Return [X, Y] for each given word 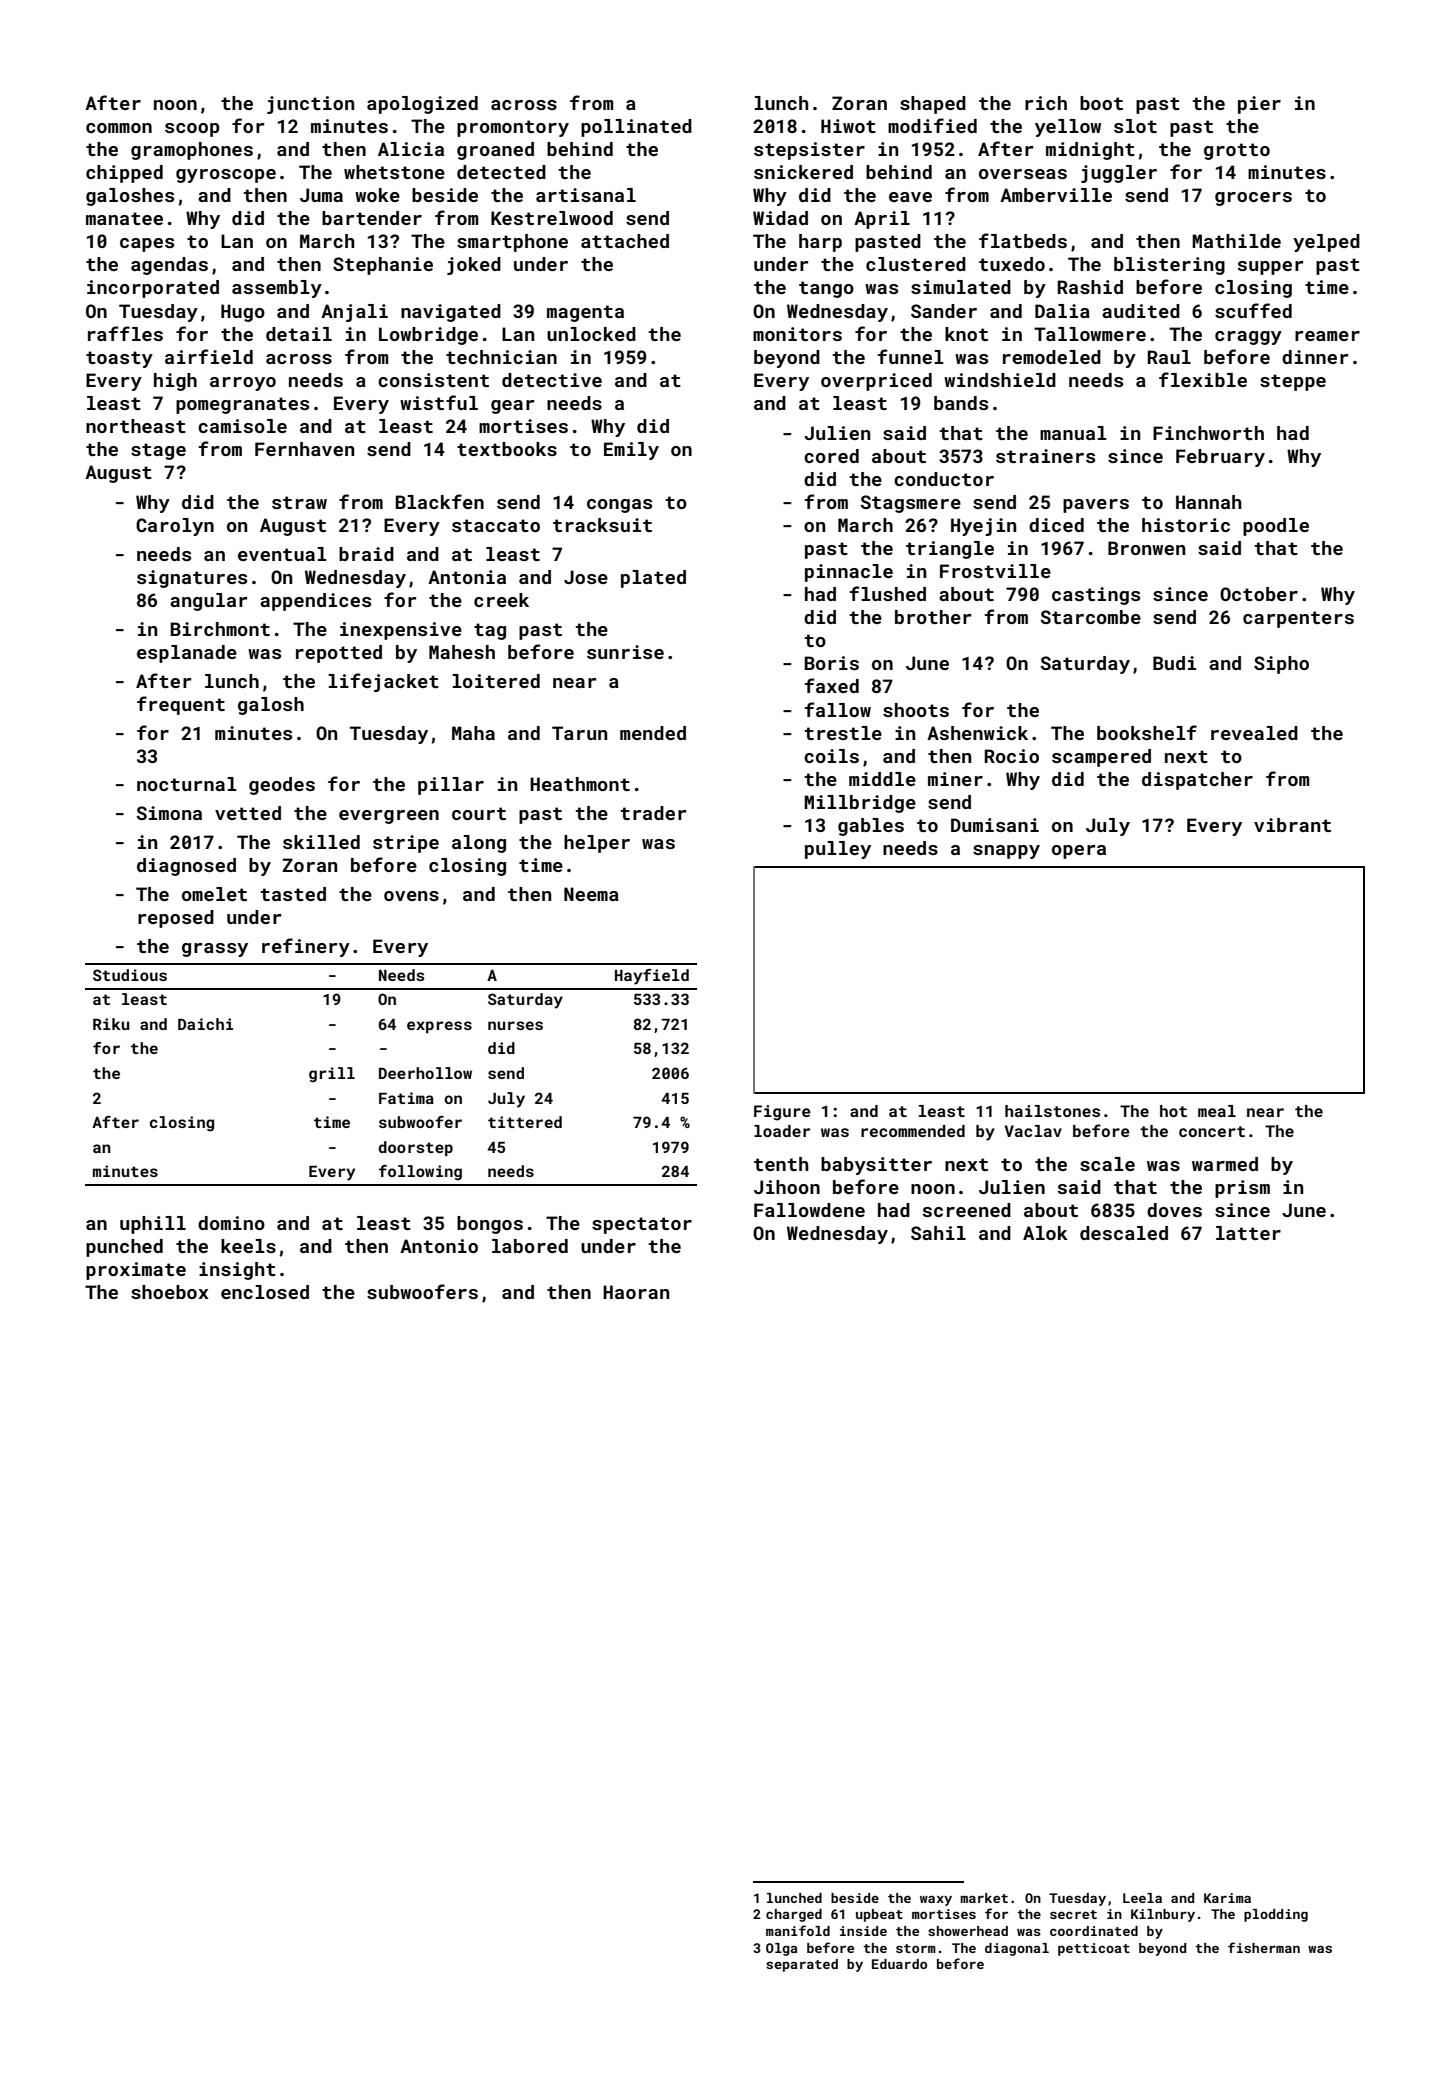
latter [1248, 1233]
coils [831, 756]
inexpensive [401, 631]
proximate [136, 1271]
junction [310, 105]
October [1259, 594]
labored [530, 1246]
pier [1259, 105]
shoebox [170, 1292]
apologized [422, 105]
